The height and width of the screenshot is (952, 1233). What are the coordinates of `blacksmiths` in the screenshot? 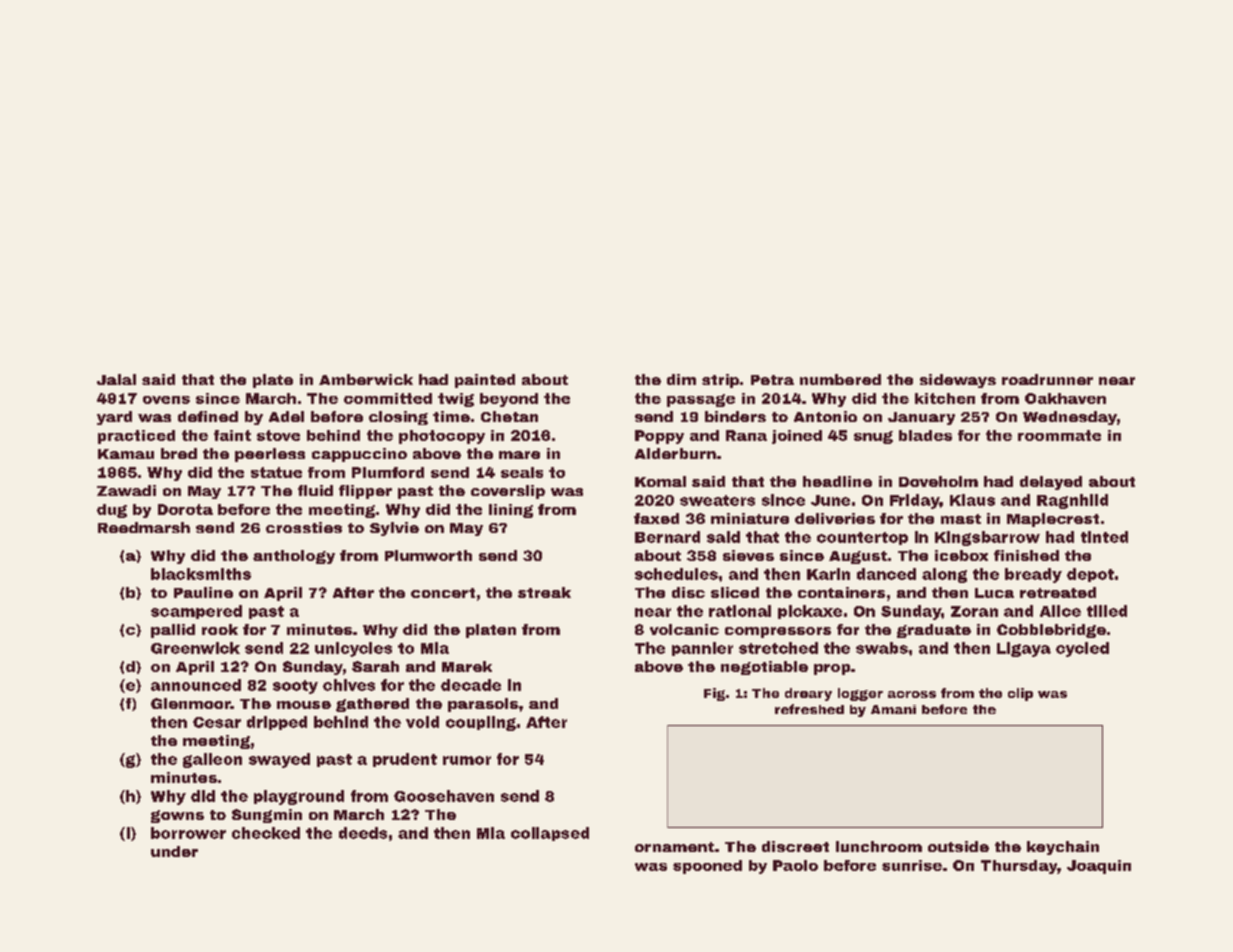 It's located at (201, 574).
